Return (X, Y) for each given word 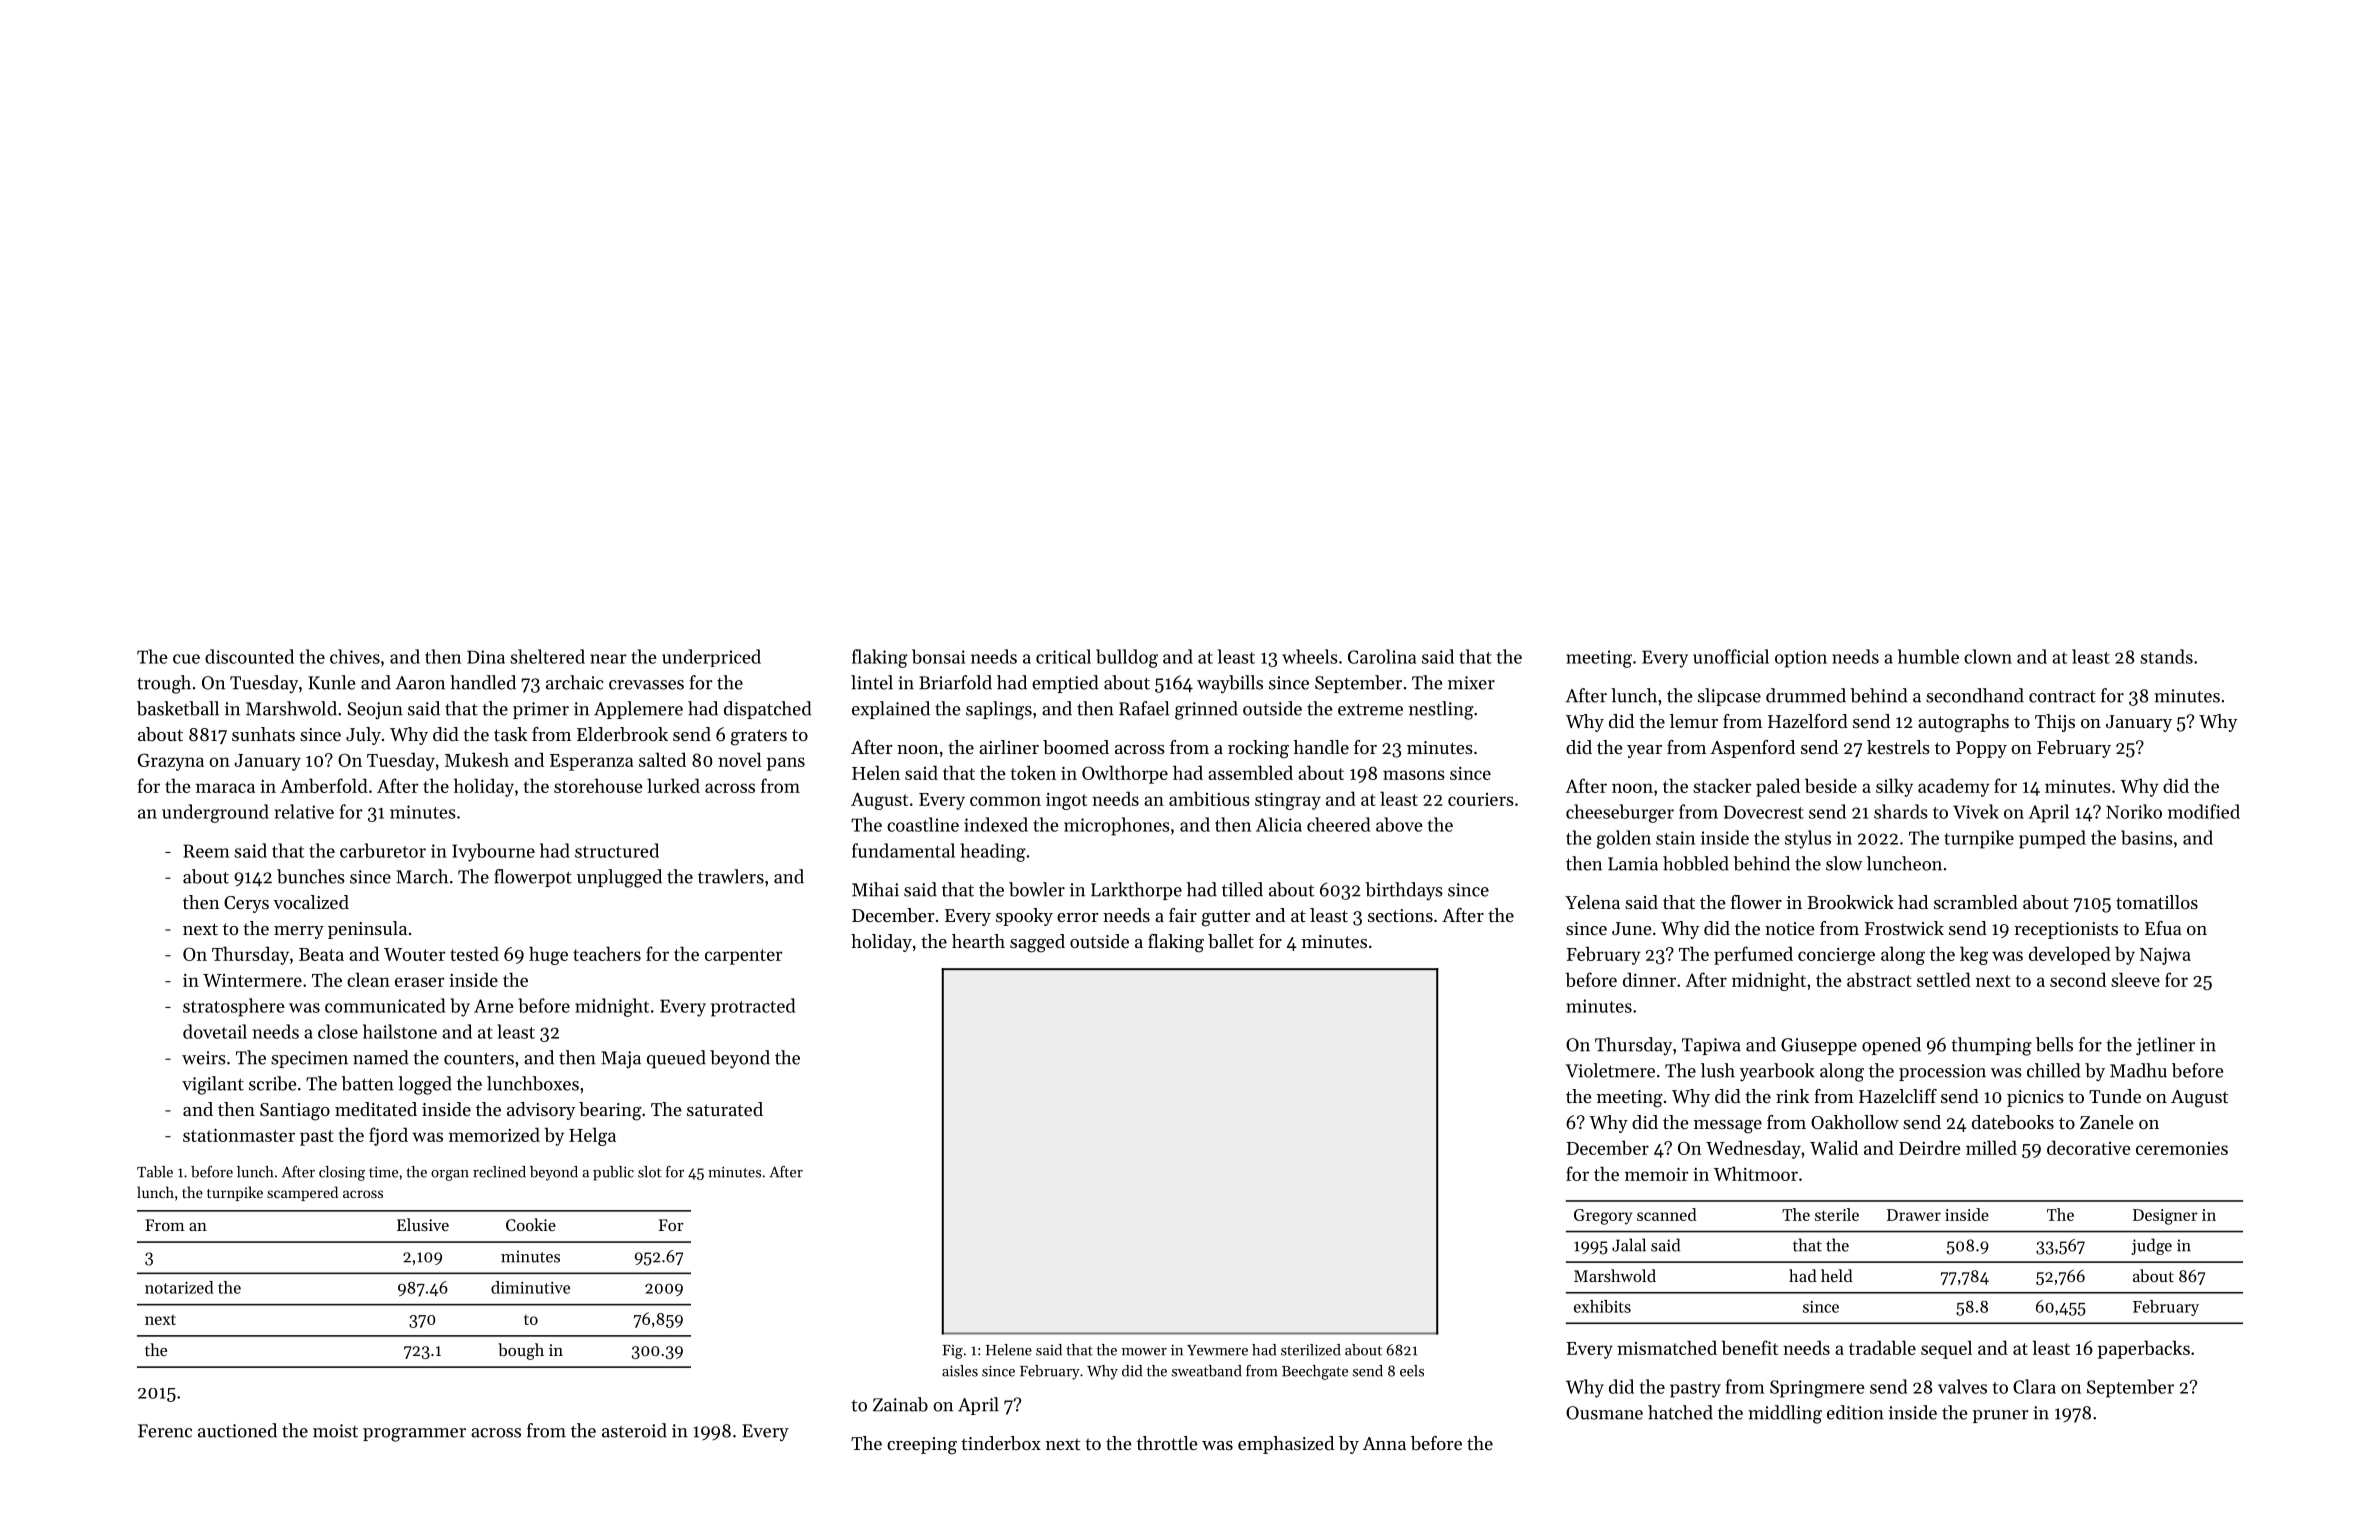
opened (1891, 1046)
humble (1928, 656)
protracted (753, 1007)
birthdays (1404, 891)
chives (355, 656)
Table (155, 1172)
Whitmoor (1756, 1173)
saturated (725, 1109)
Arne (494, 1006)
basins (2147, 837)
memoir (1657, 1174)
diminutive (530, 1287)
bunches (311, 876)
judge (2151, 1246)
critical (1063, 656)
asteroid (634, 1430)
